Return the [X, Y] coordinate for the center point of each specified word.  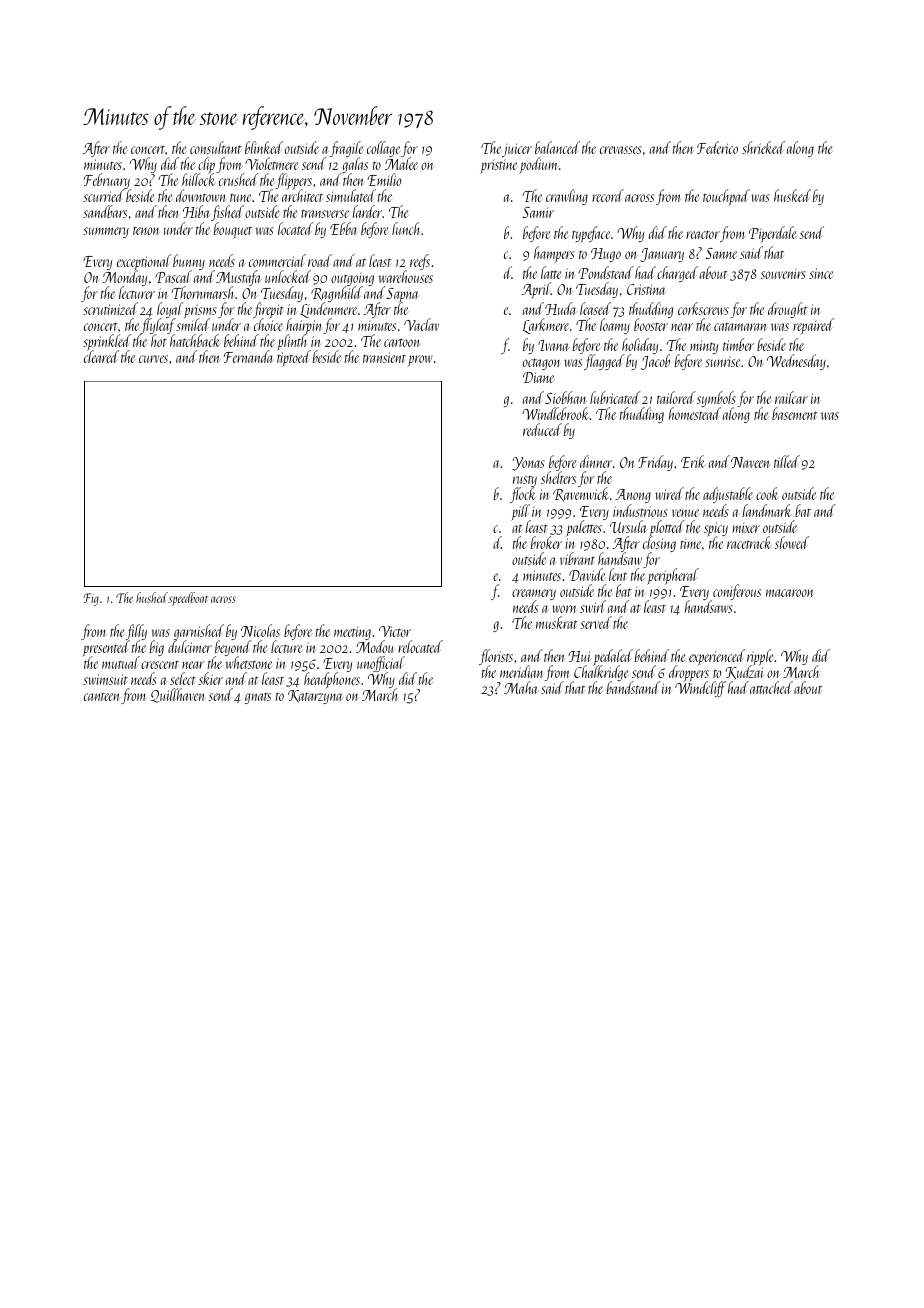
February [107, 181]
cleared [101, 357]
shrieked [763, 147]
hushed [152, 597]
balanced [557, 147]
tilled [787, 461]
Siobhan [565, 397]
